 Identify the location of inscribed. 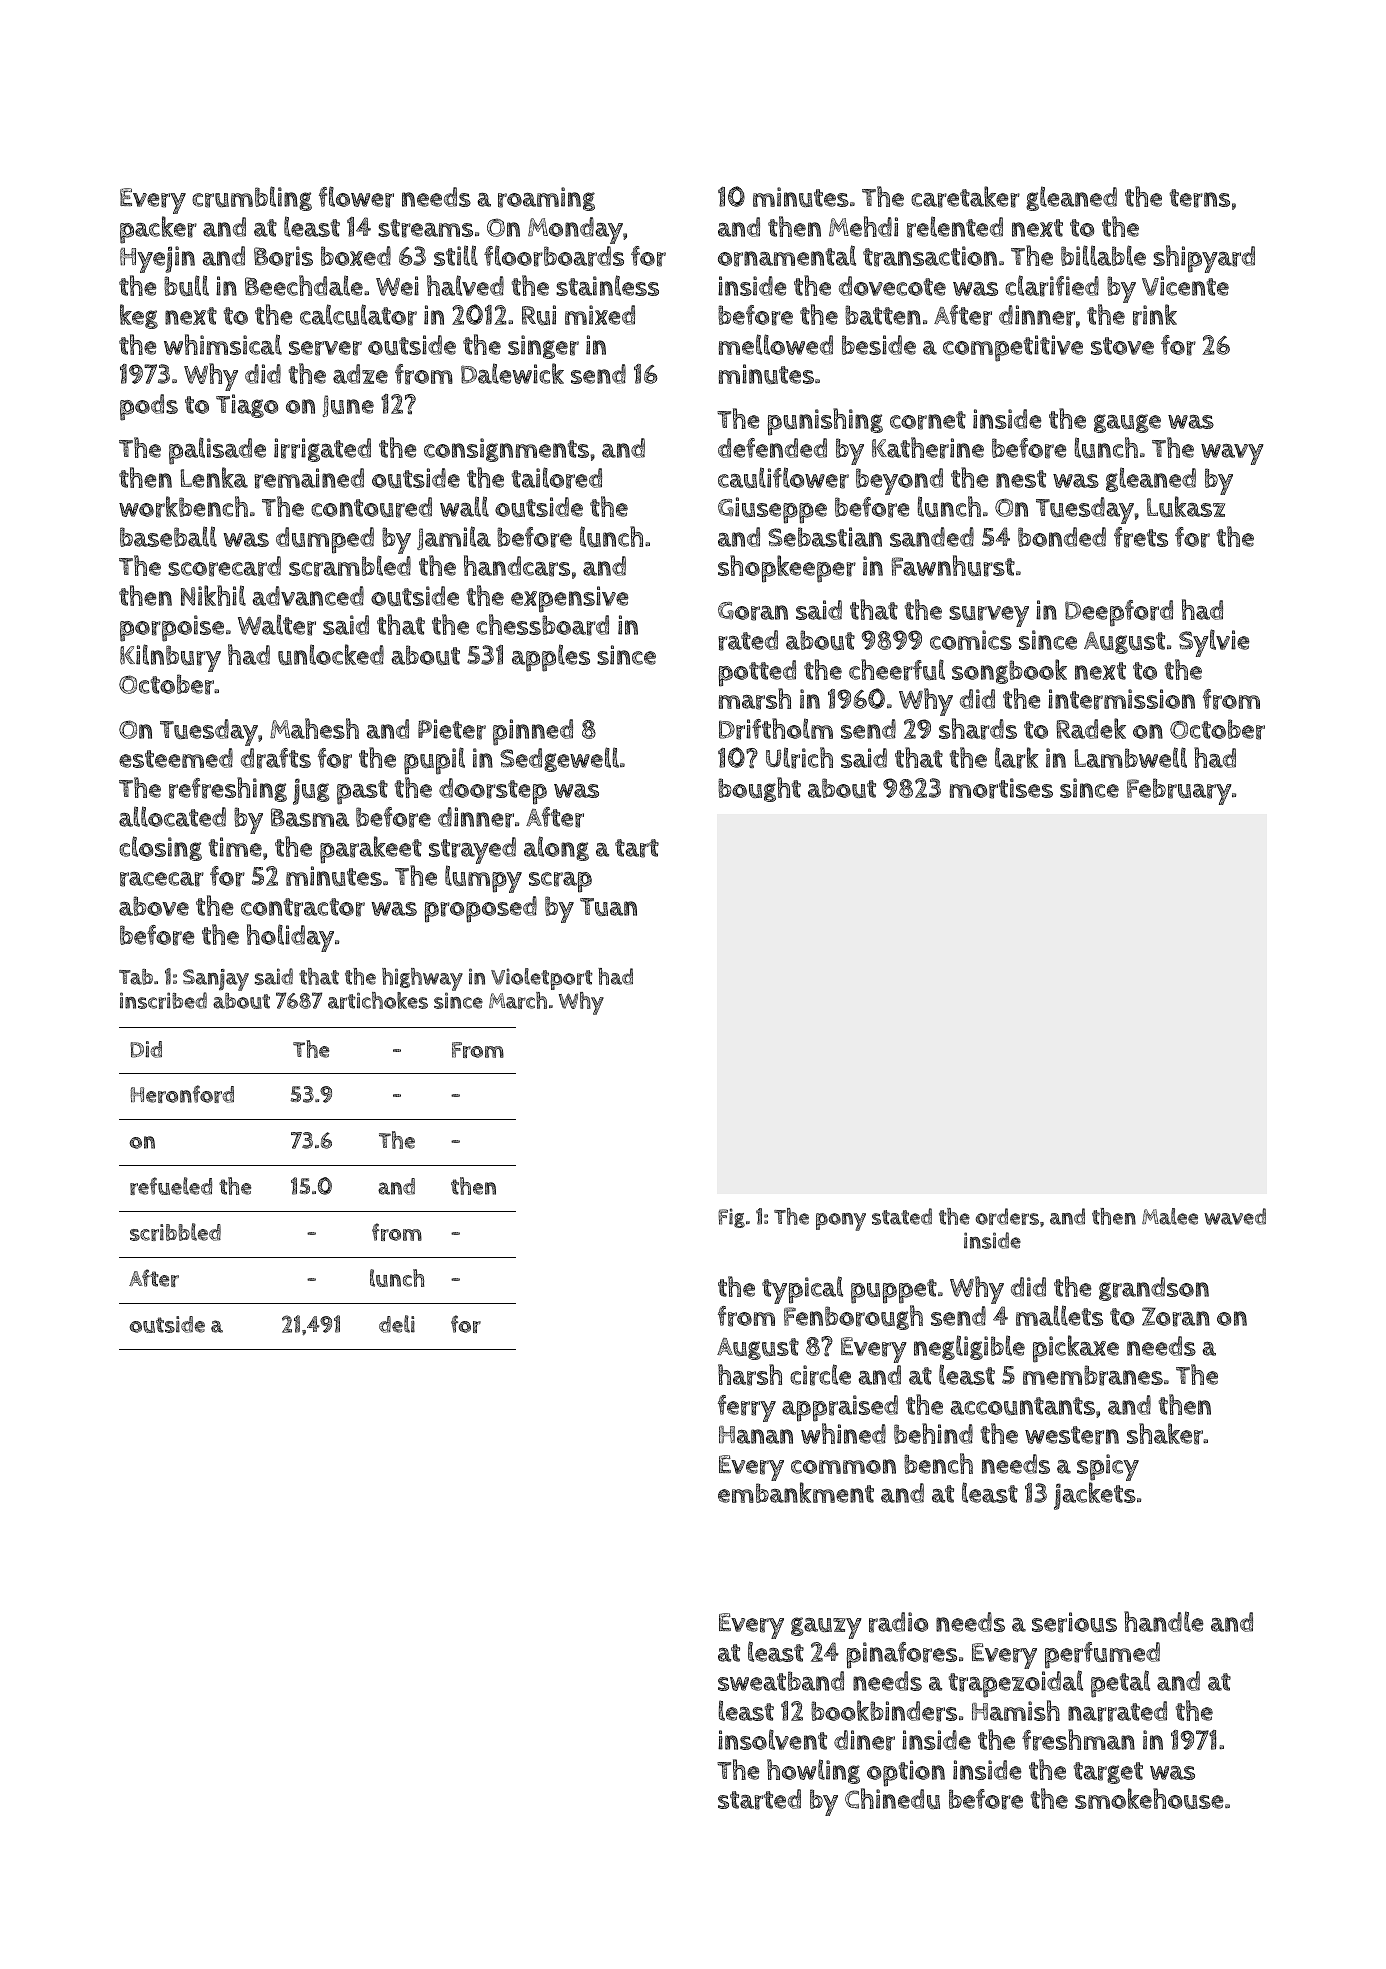
(163, 1000).
